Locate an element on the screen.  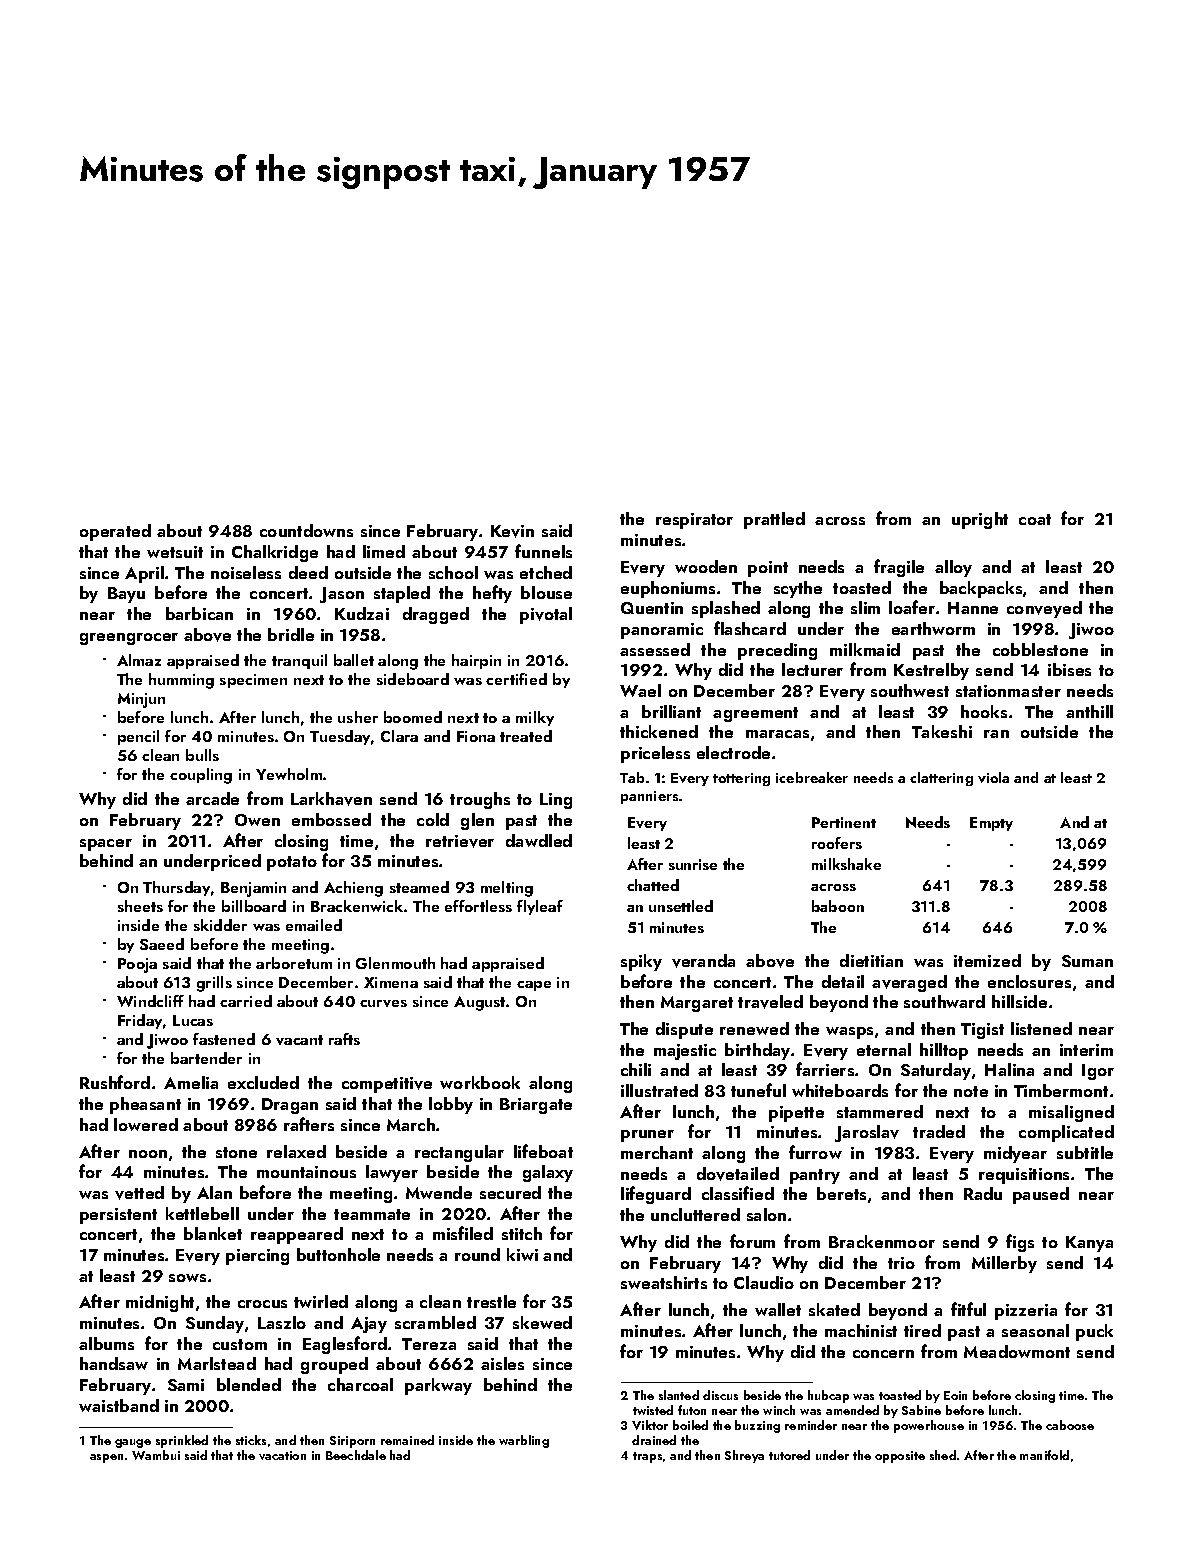
viola is located at coordinates (993, 777).
